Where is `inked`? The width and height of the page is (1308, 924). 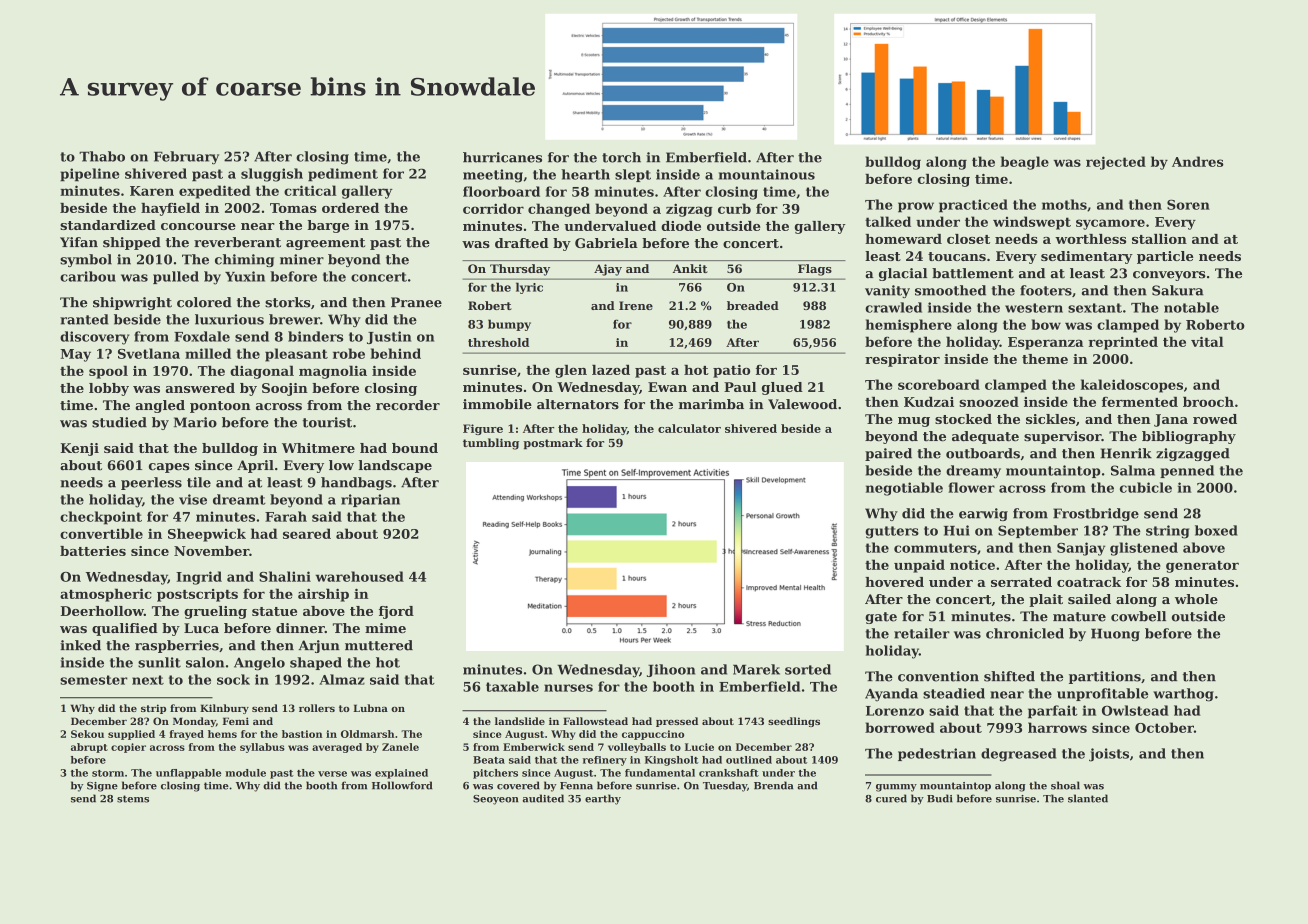
inked is located at coordinates (80, 645).
